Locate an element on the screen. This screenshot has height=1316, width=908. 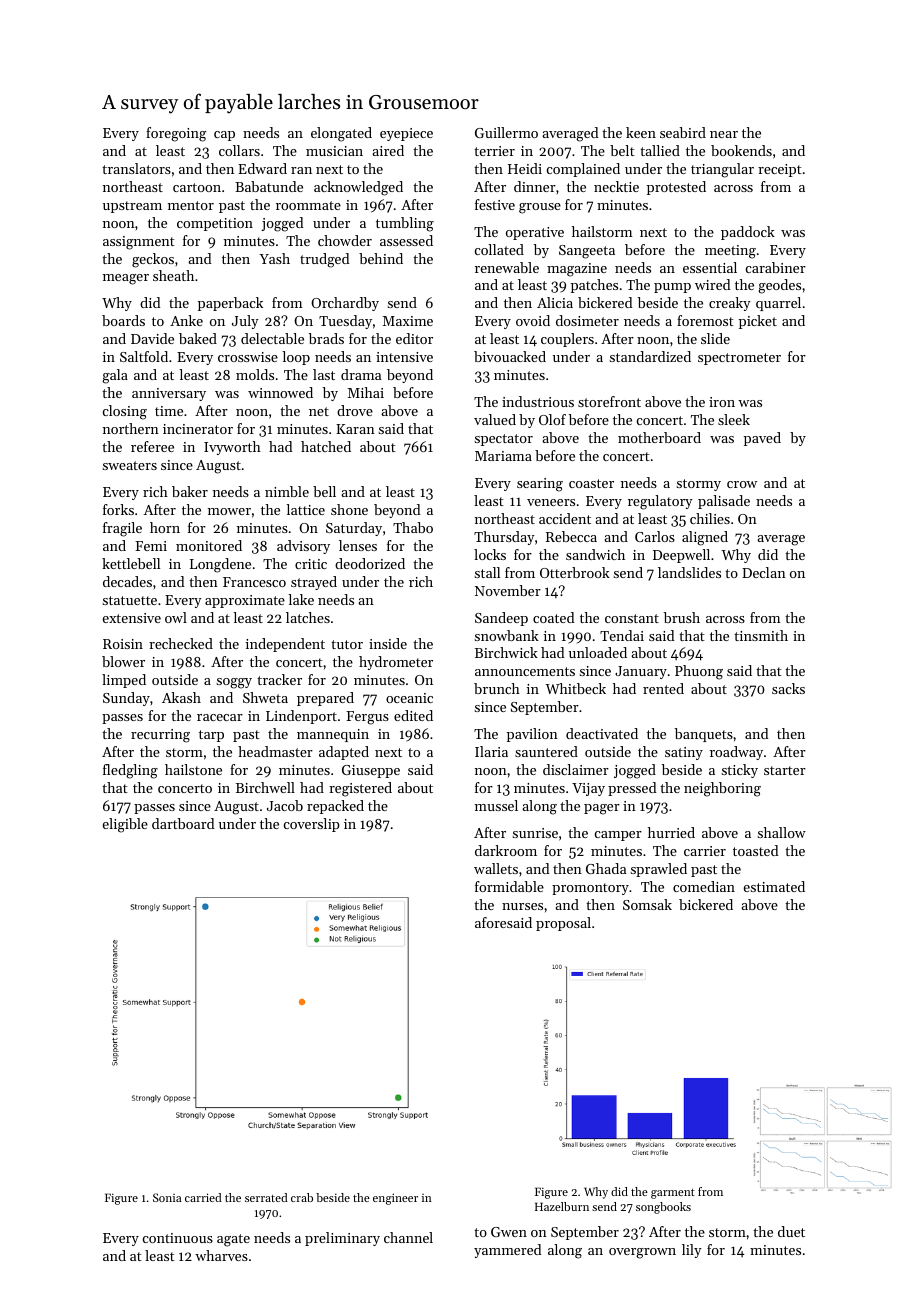
foregoing is located at coordinates (176, 134).
